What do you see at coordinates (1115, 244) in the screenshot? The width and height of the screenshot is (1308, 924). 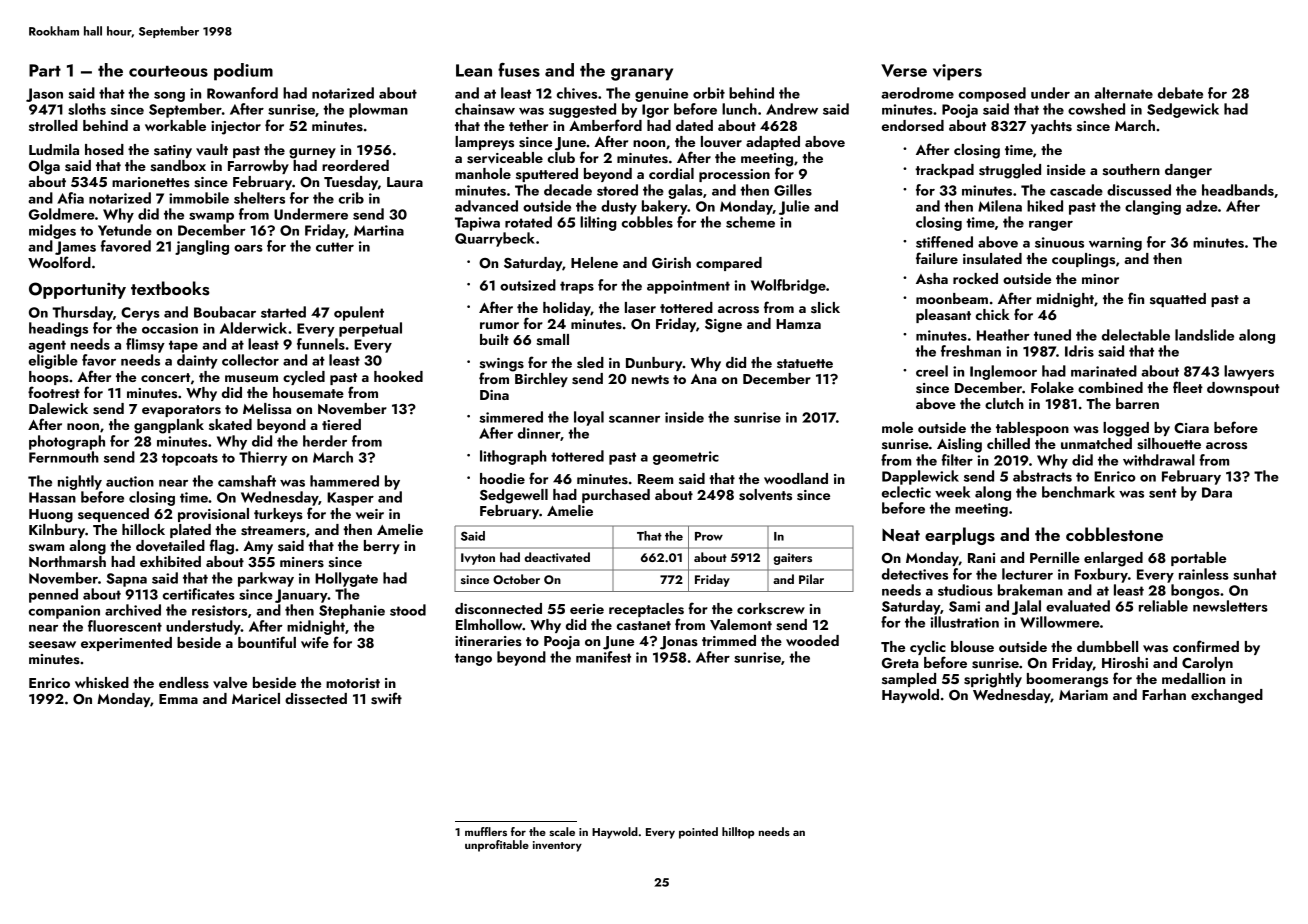 I see `warning` at bounding box center [1115, 244].
